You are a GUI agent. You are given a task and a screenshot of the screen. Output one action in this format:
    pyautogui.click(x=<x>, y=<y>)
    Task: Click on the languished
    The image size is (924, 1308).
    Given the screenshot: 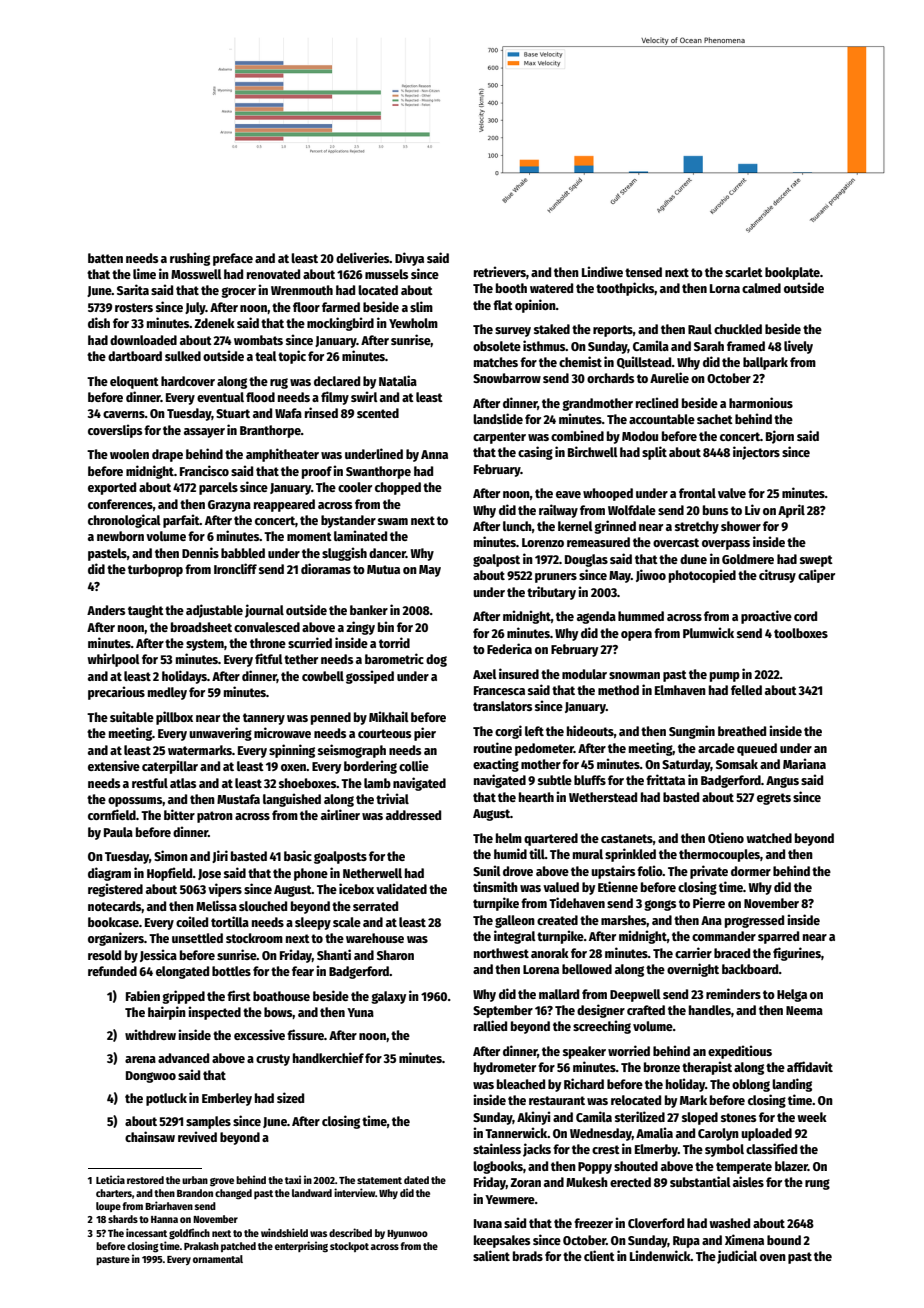 What is the action you would take?
    pyautogui.click(x=292, y=800)
